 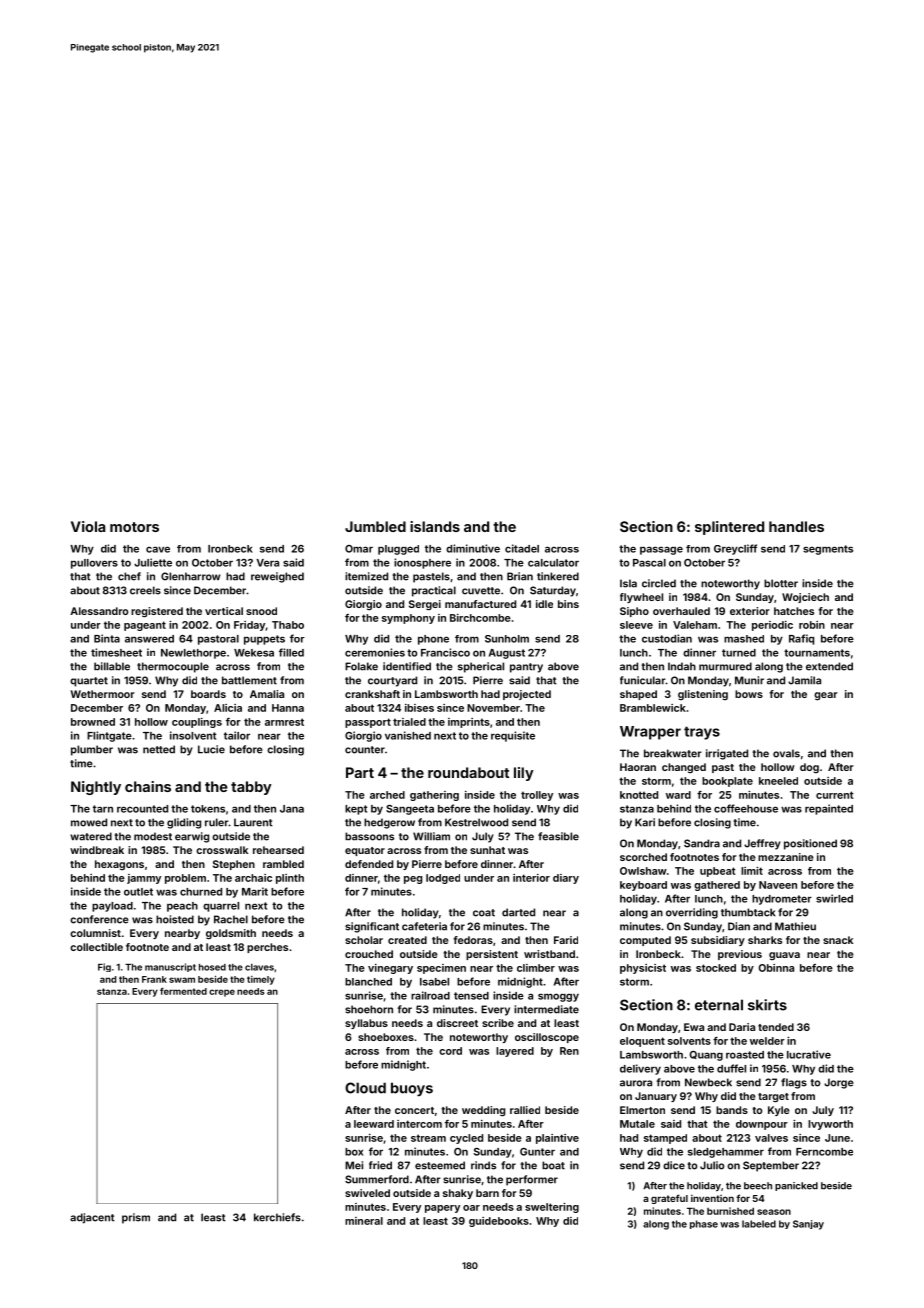 I want to click on roasted, so click(x=745, y=1055).
